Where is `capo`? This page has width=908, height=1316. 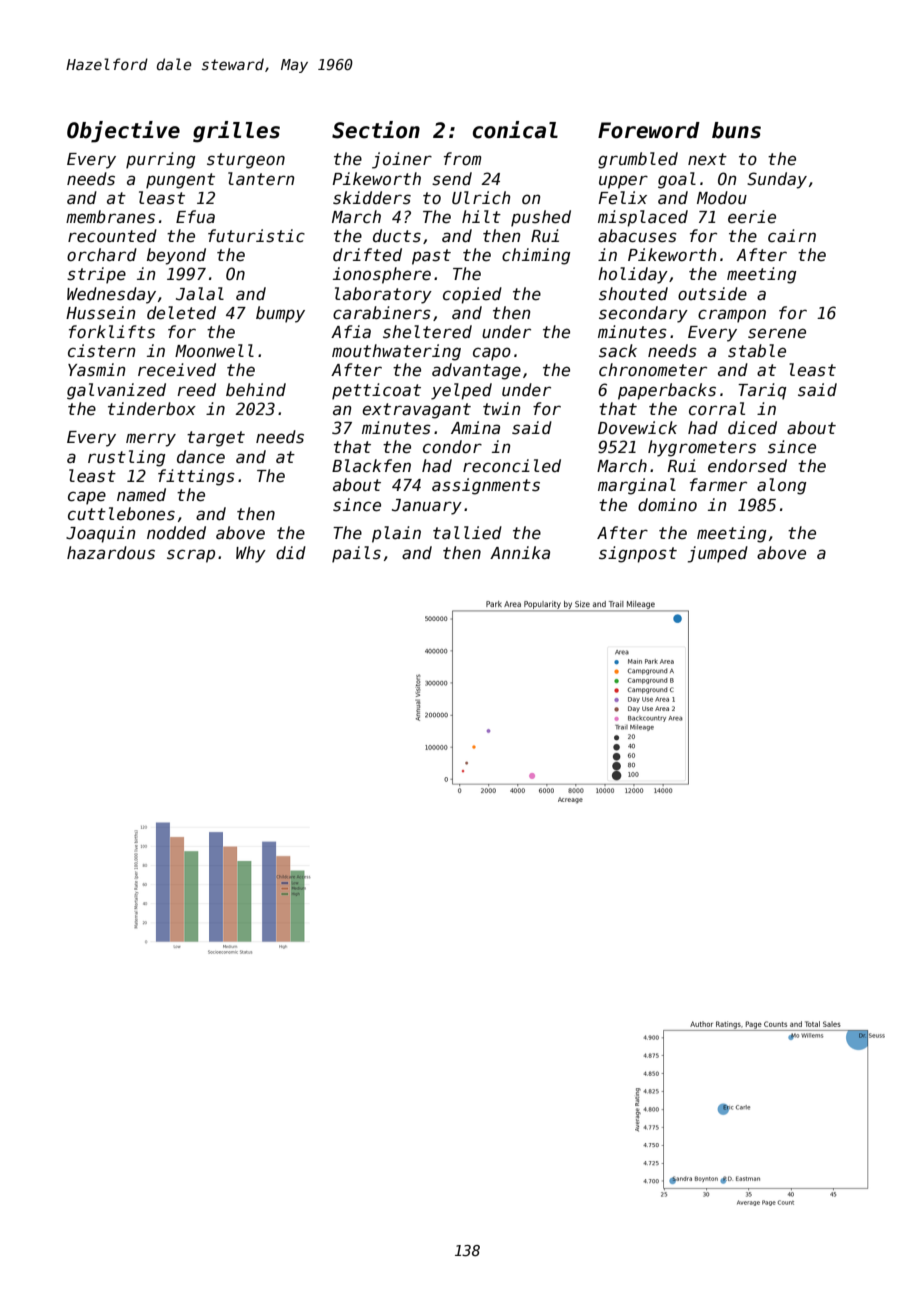
capo is located at coordinates (492, 354).
